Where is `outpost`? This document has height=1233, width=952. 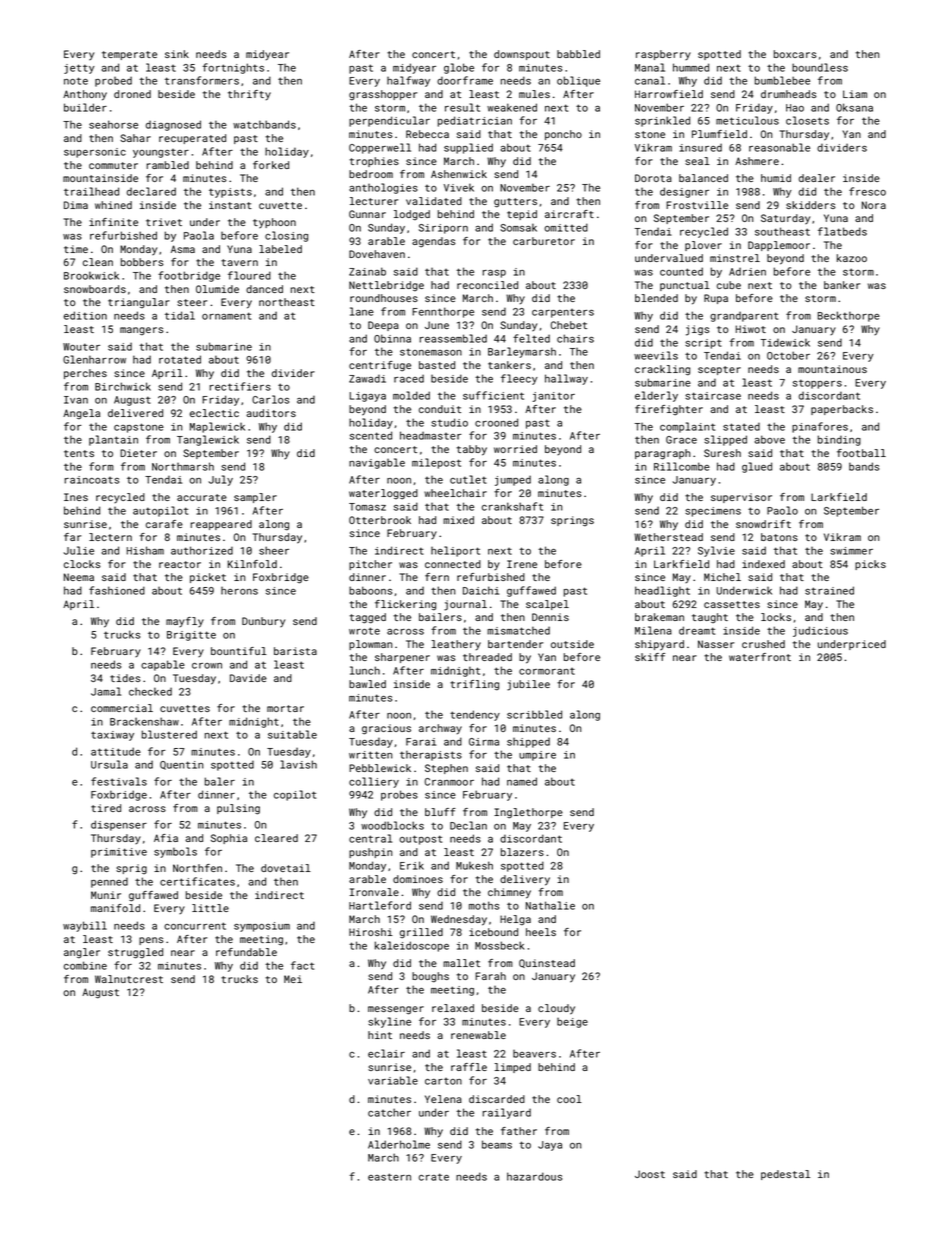 outpost is located at coordinates (420, 840).
